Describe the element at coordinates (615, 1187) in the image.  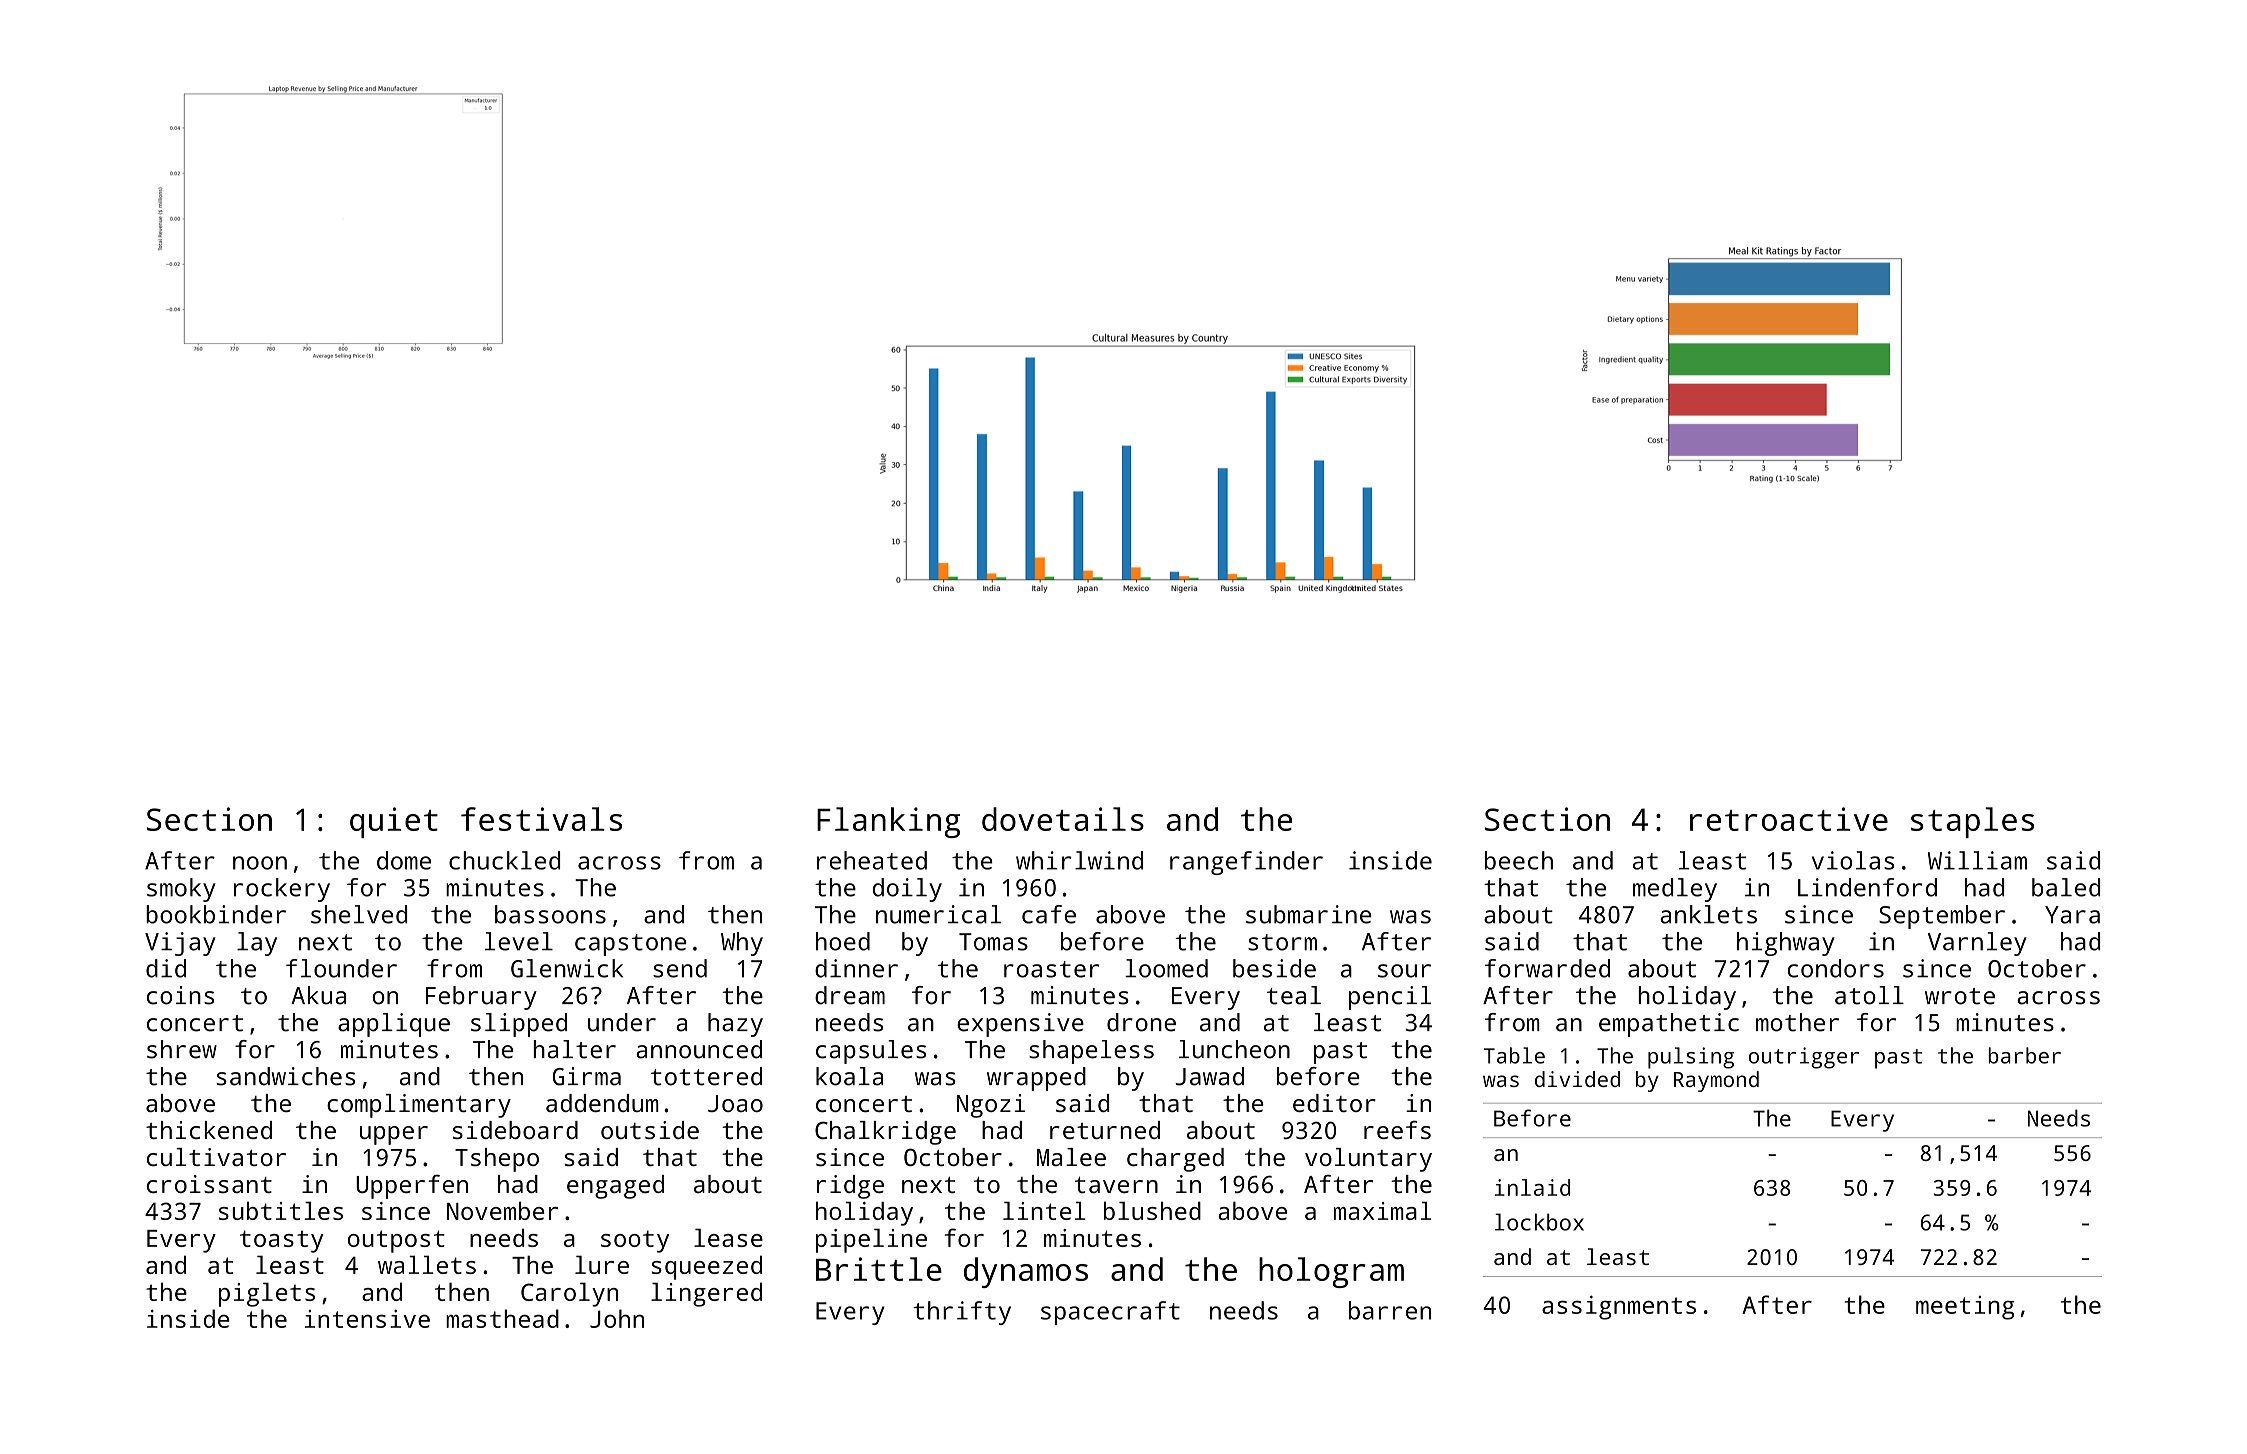
I see `engaged` at that location.
